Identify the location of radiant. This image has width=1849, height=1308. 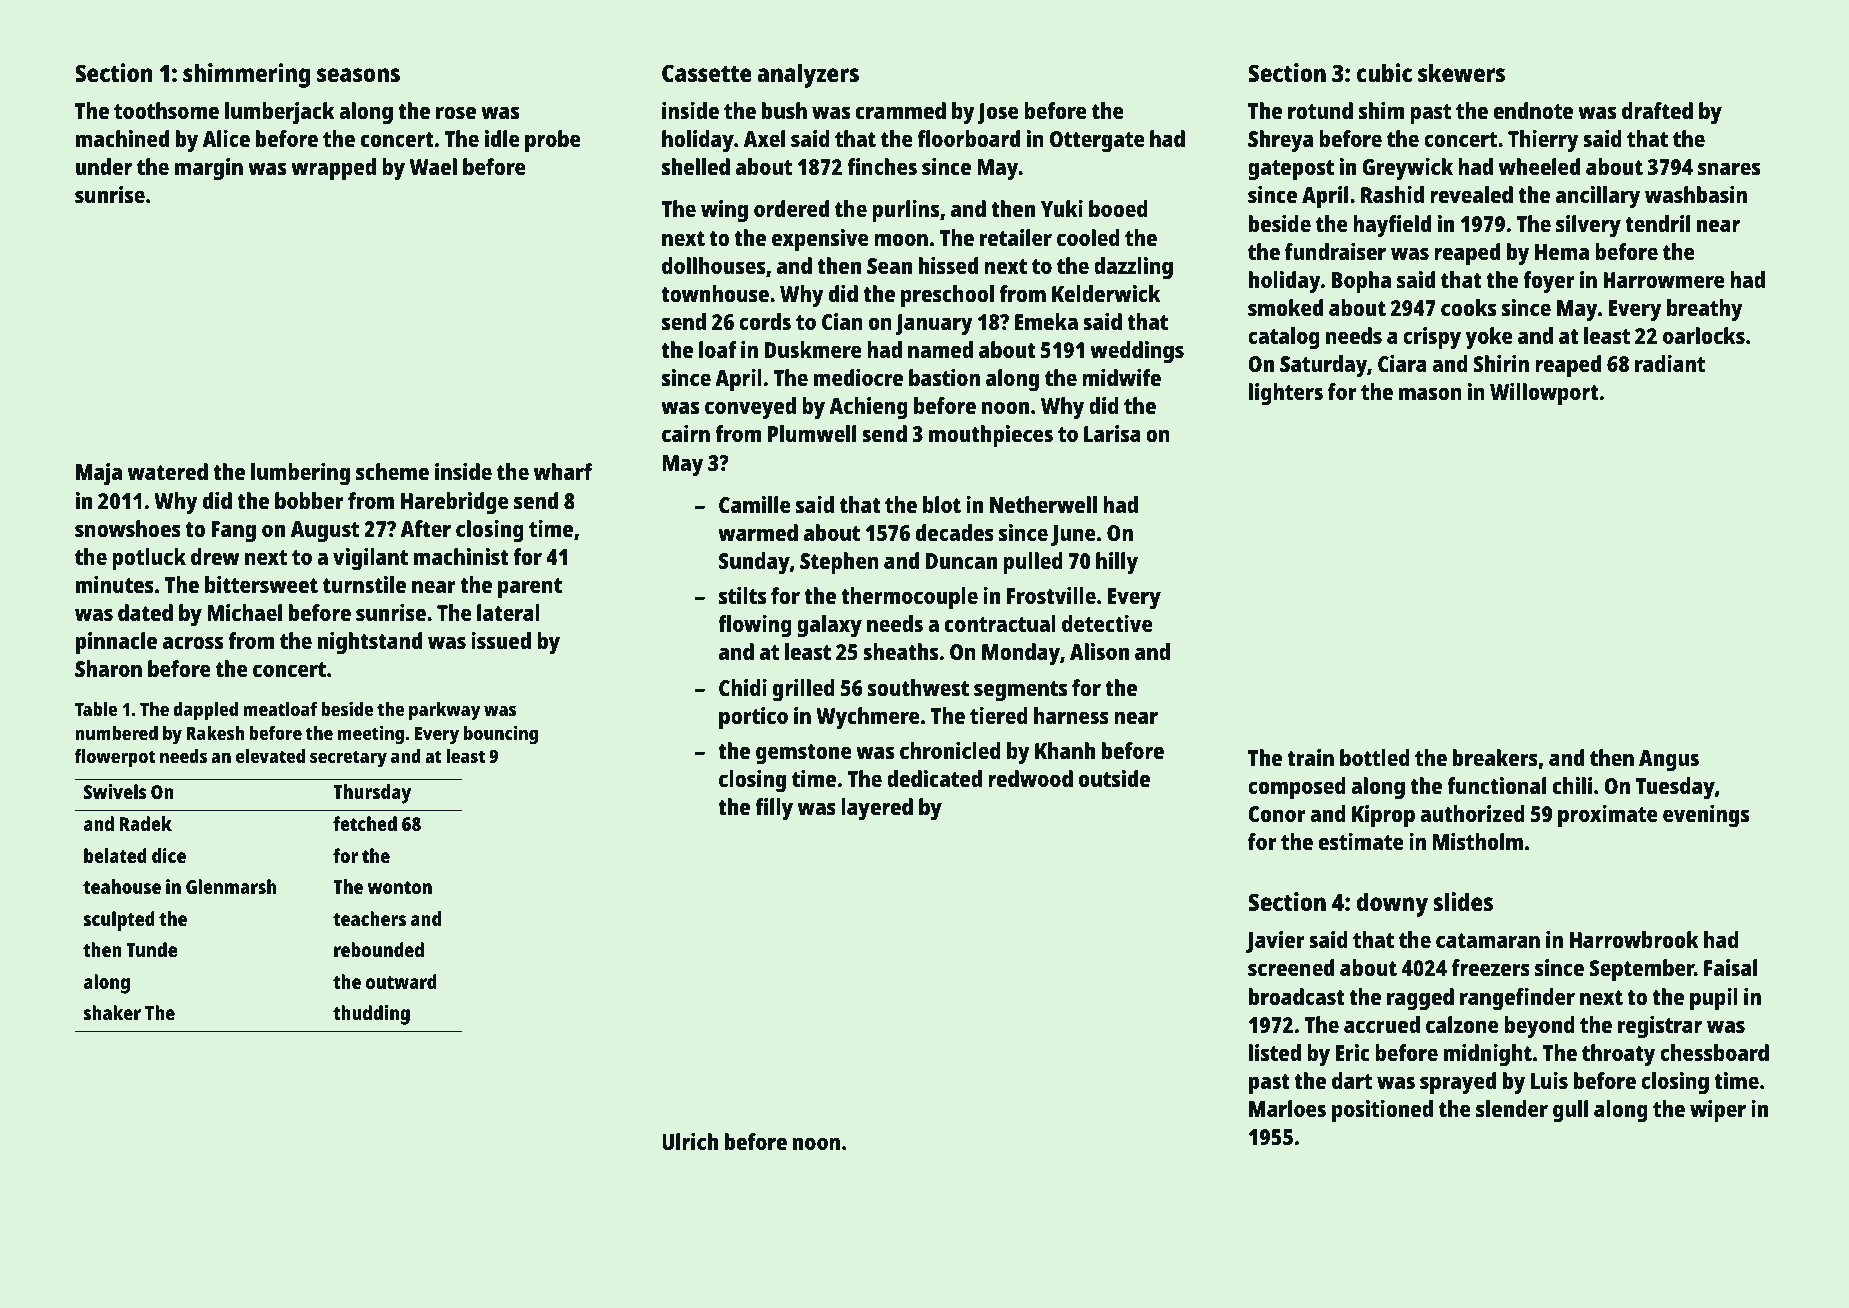
(1670, 363).
